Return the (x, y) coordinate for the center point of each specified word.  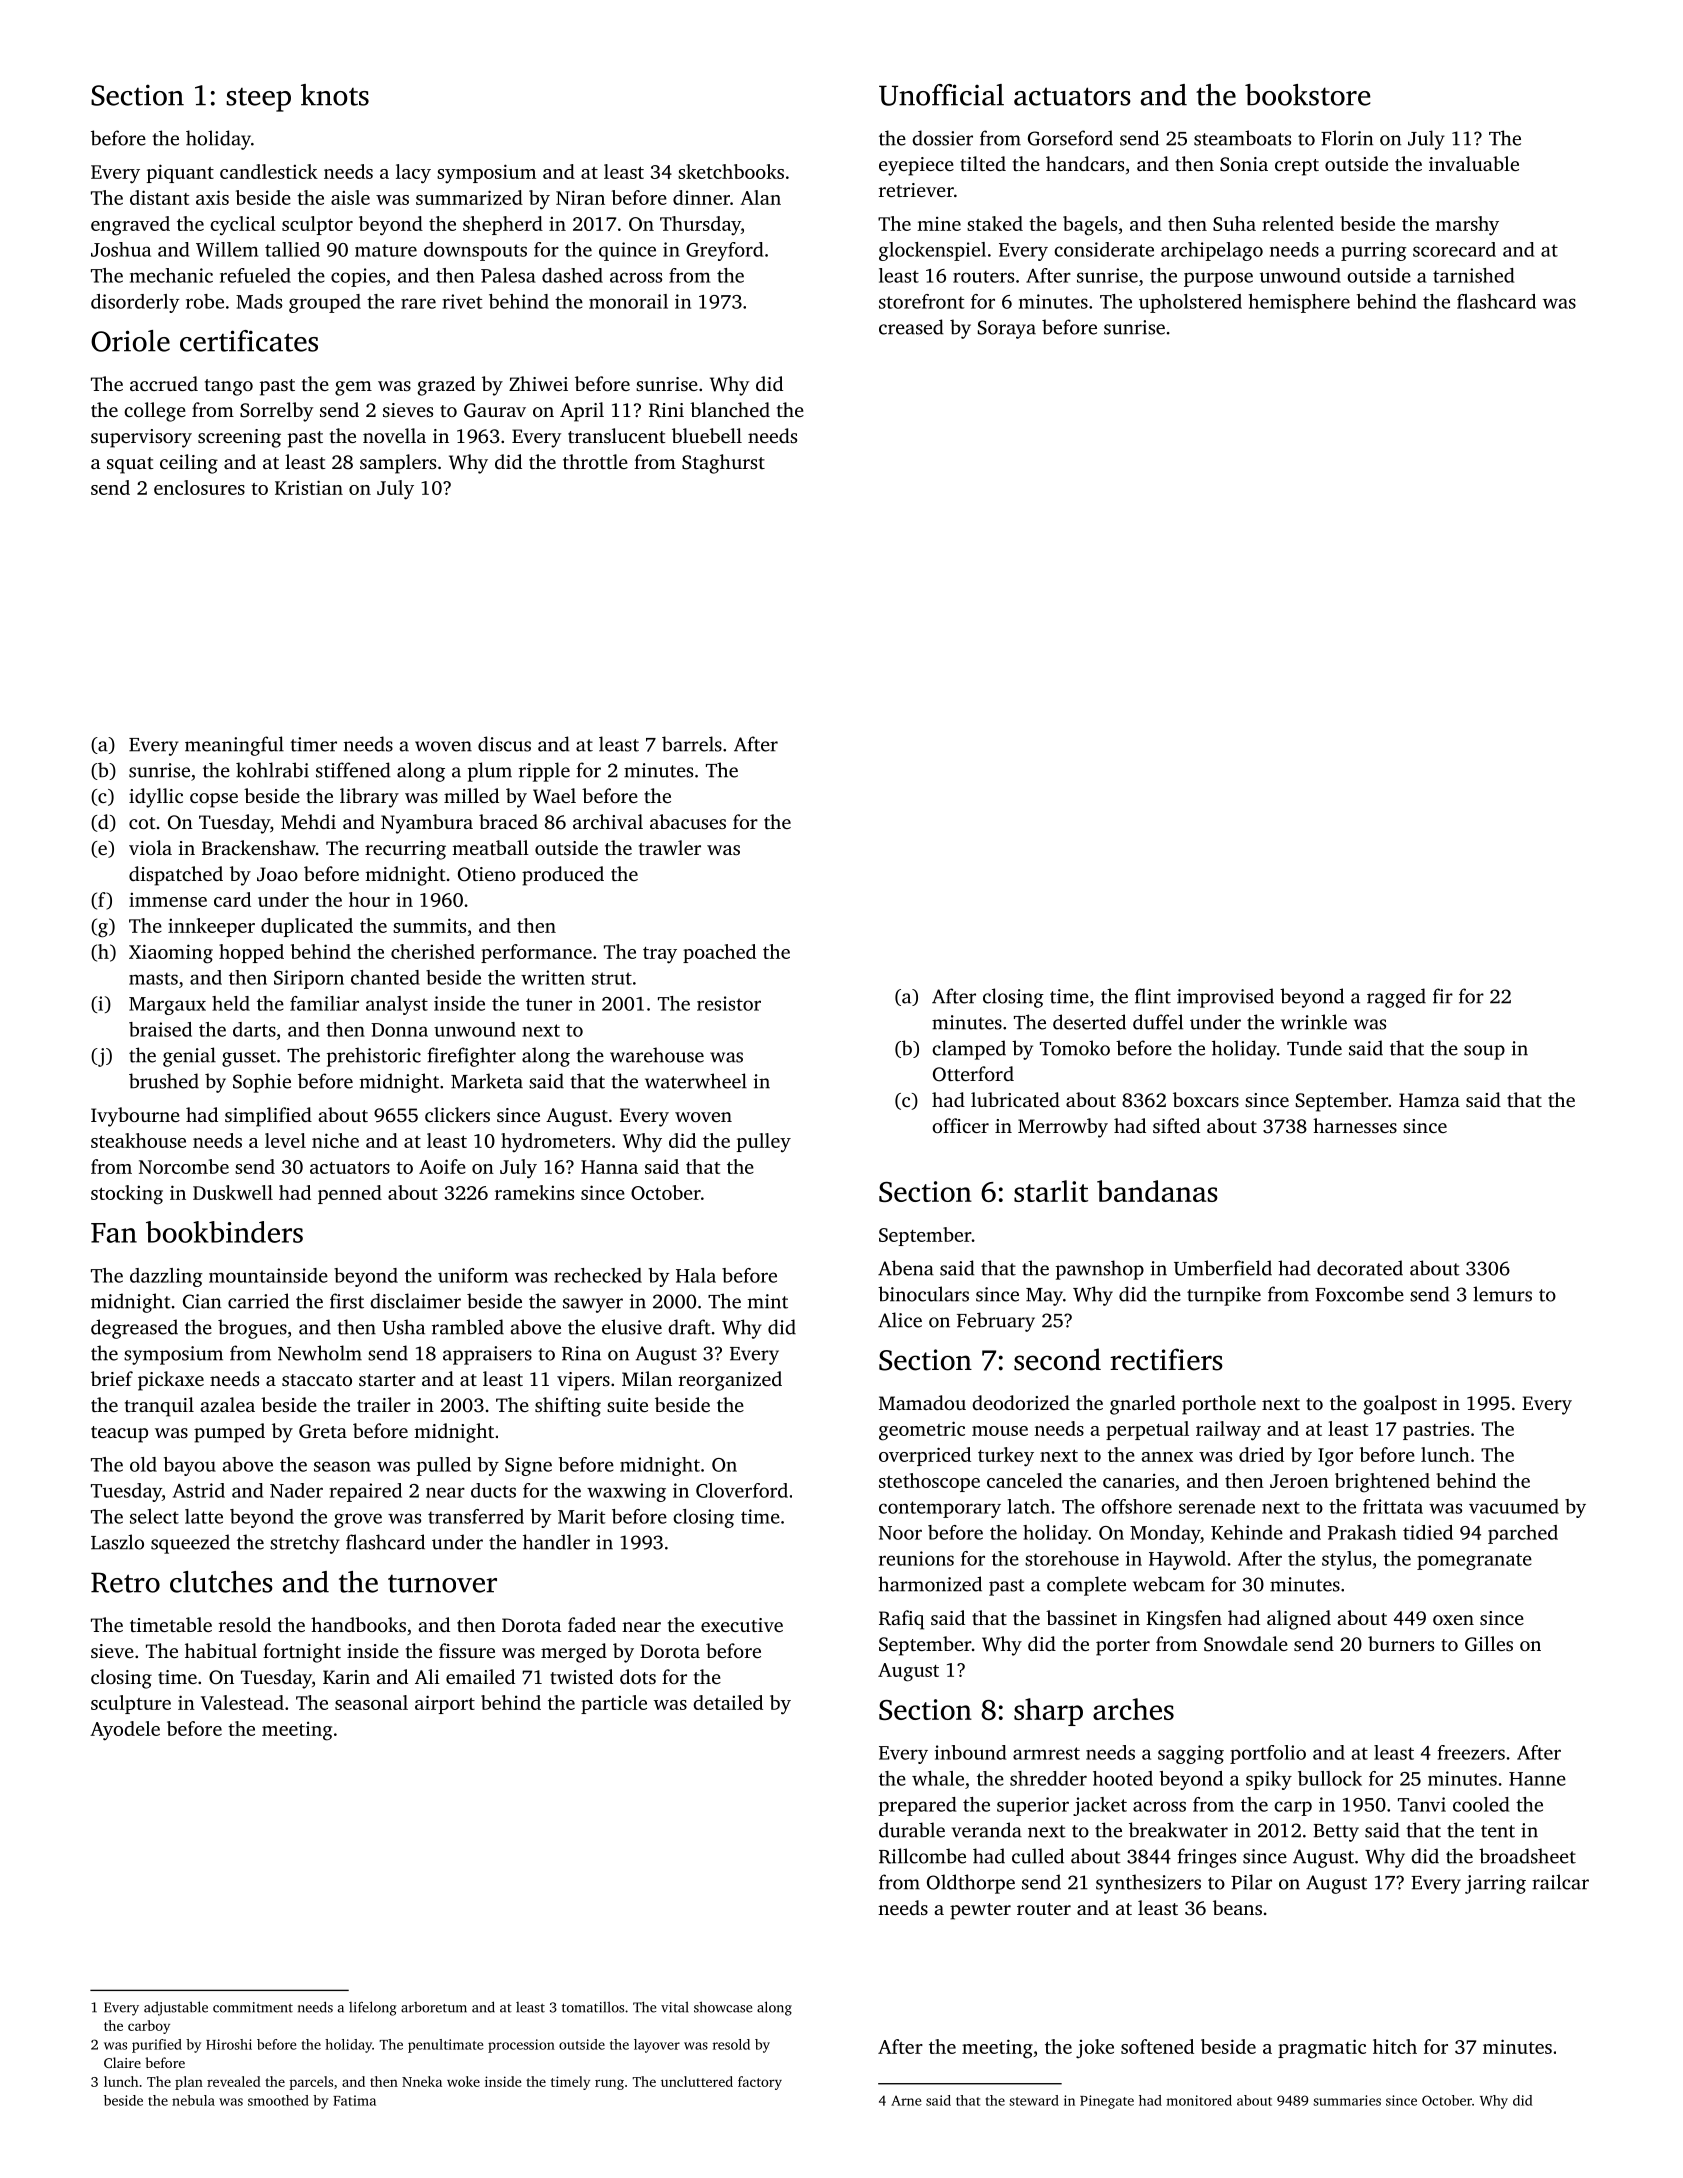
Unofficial (941, 95)
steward (1034, 2100)
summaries (1347, 2100)
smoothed (278, 2100)
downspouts (475, 251)
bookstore (1307, 95)
